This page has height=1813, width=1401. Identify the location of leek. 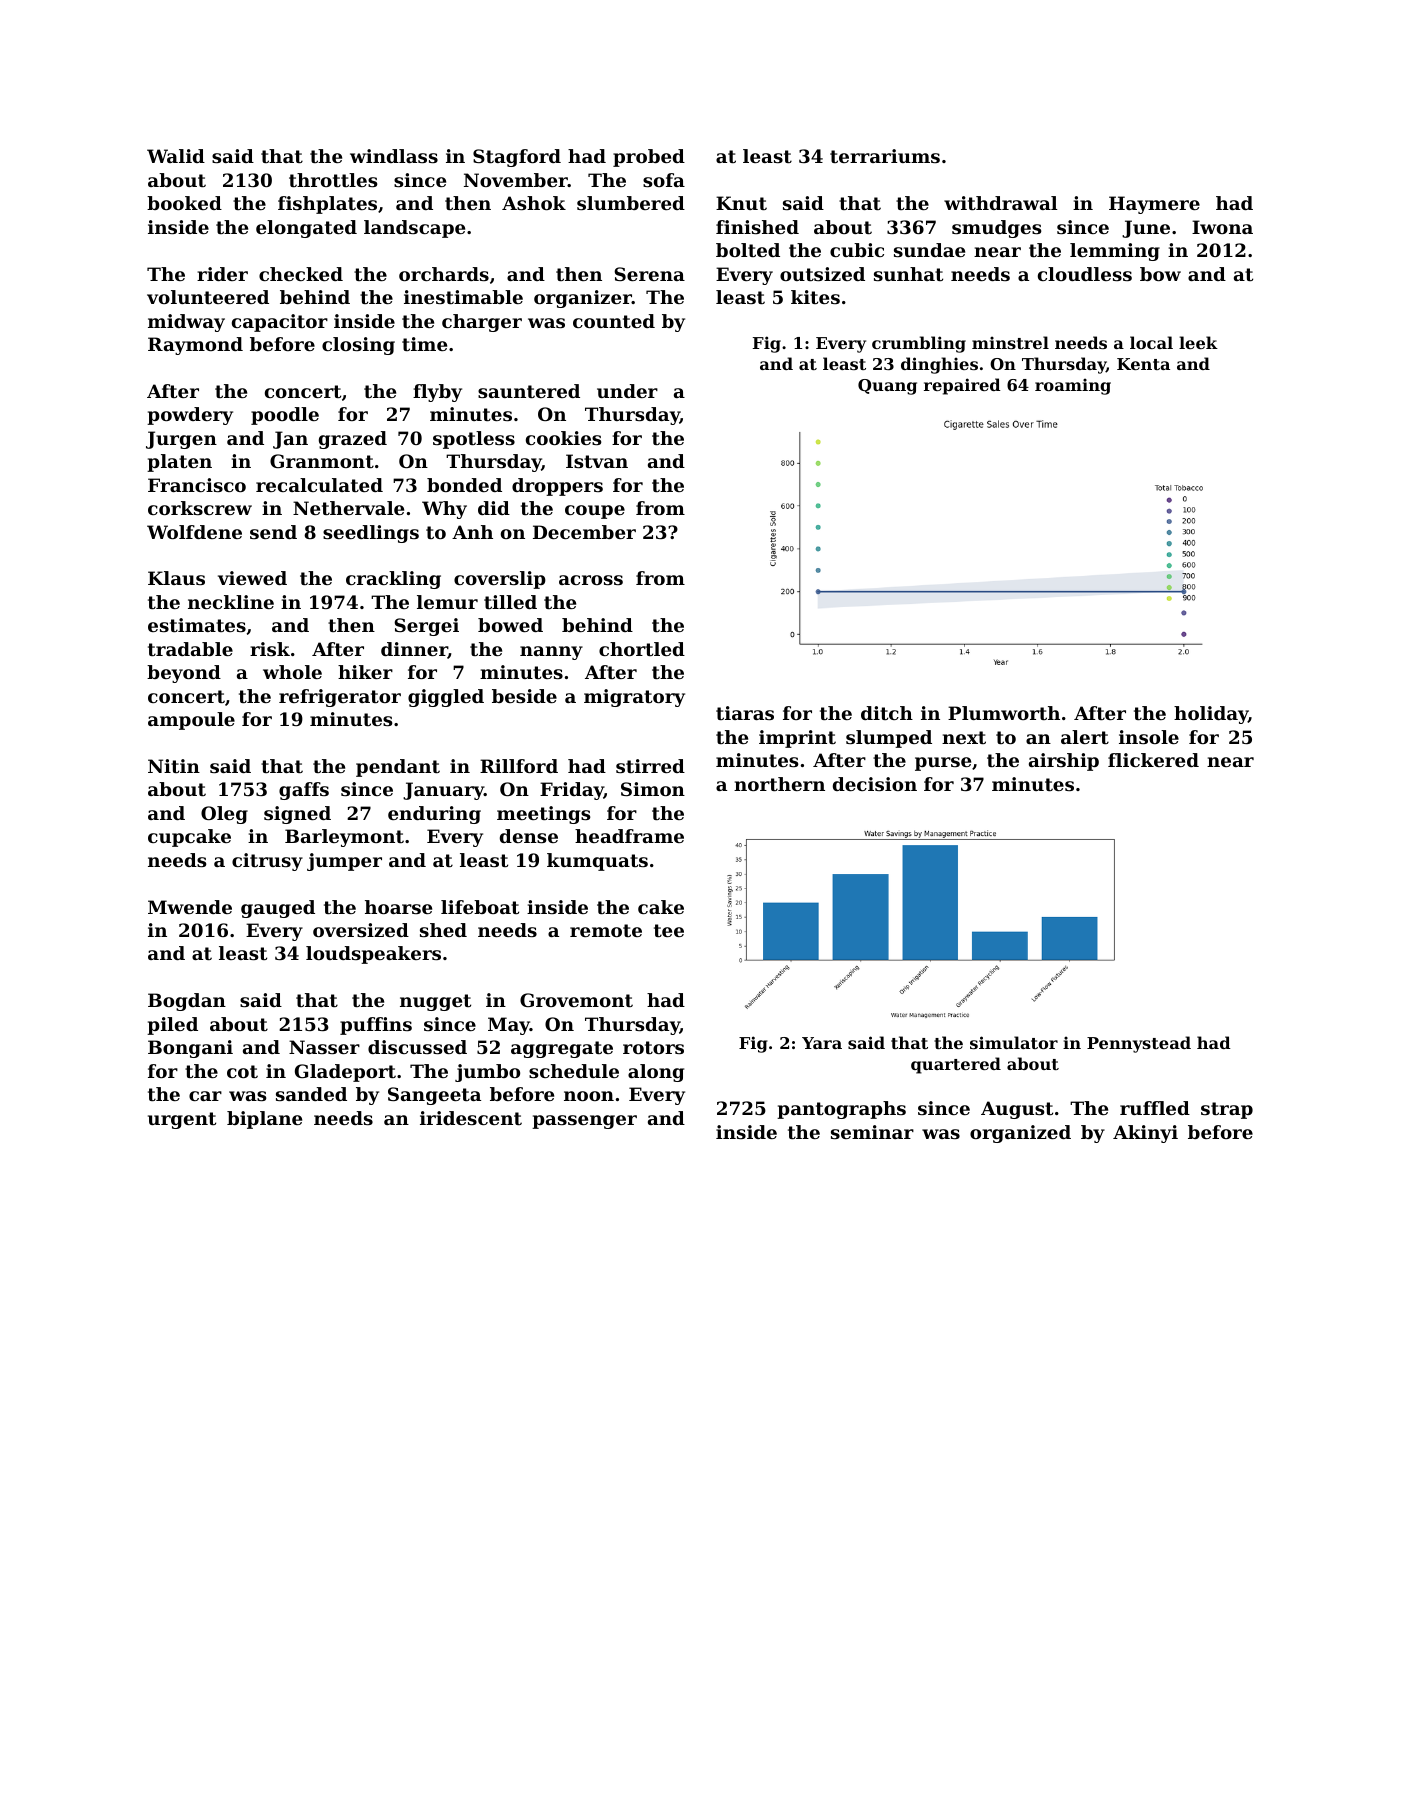
(1198, 342).
